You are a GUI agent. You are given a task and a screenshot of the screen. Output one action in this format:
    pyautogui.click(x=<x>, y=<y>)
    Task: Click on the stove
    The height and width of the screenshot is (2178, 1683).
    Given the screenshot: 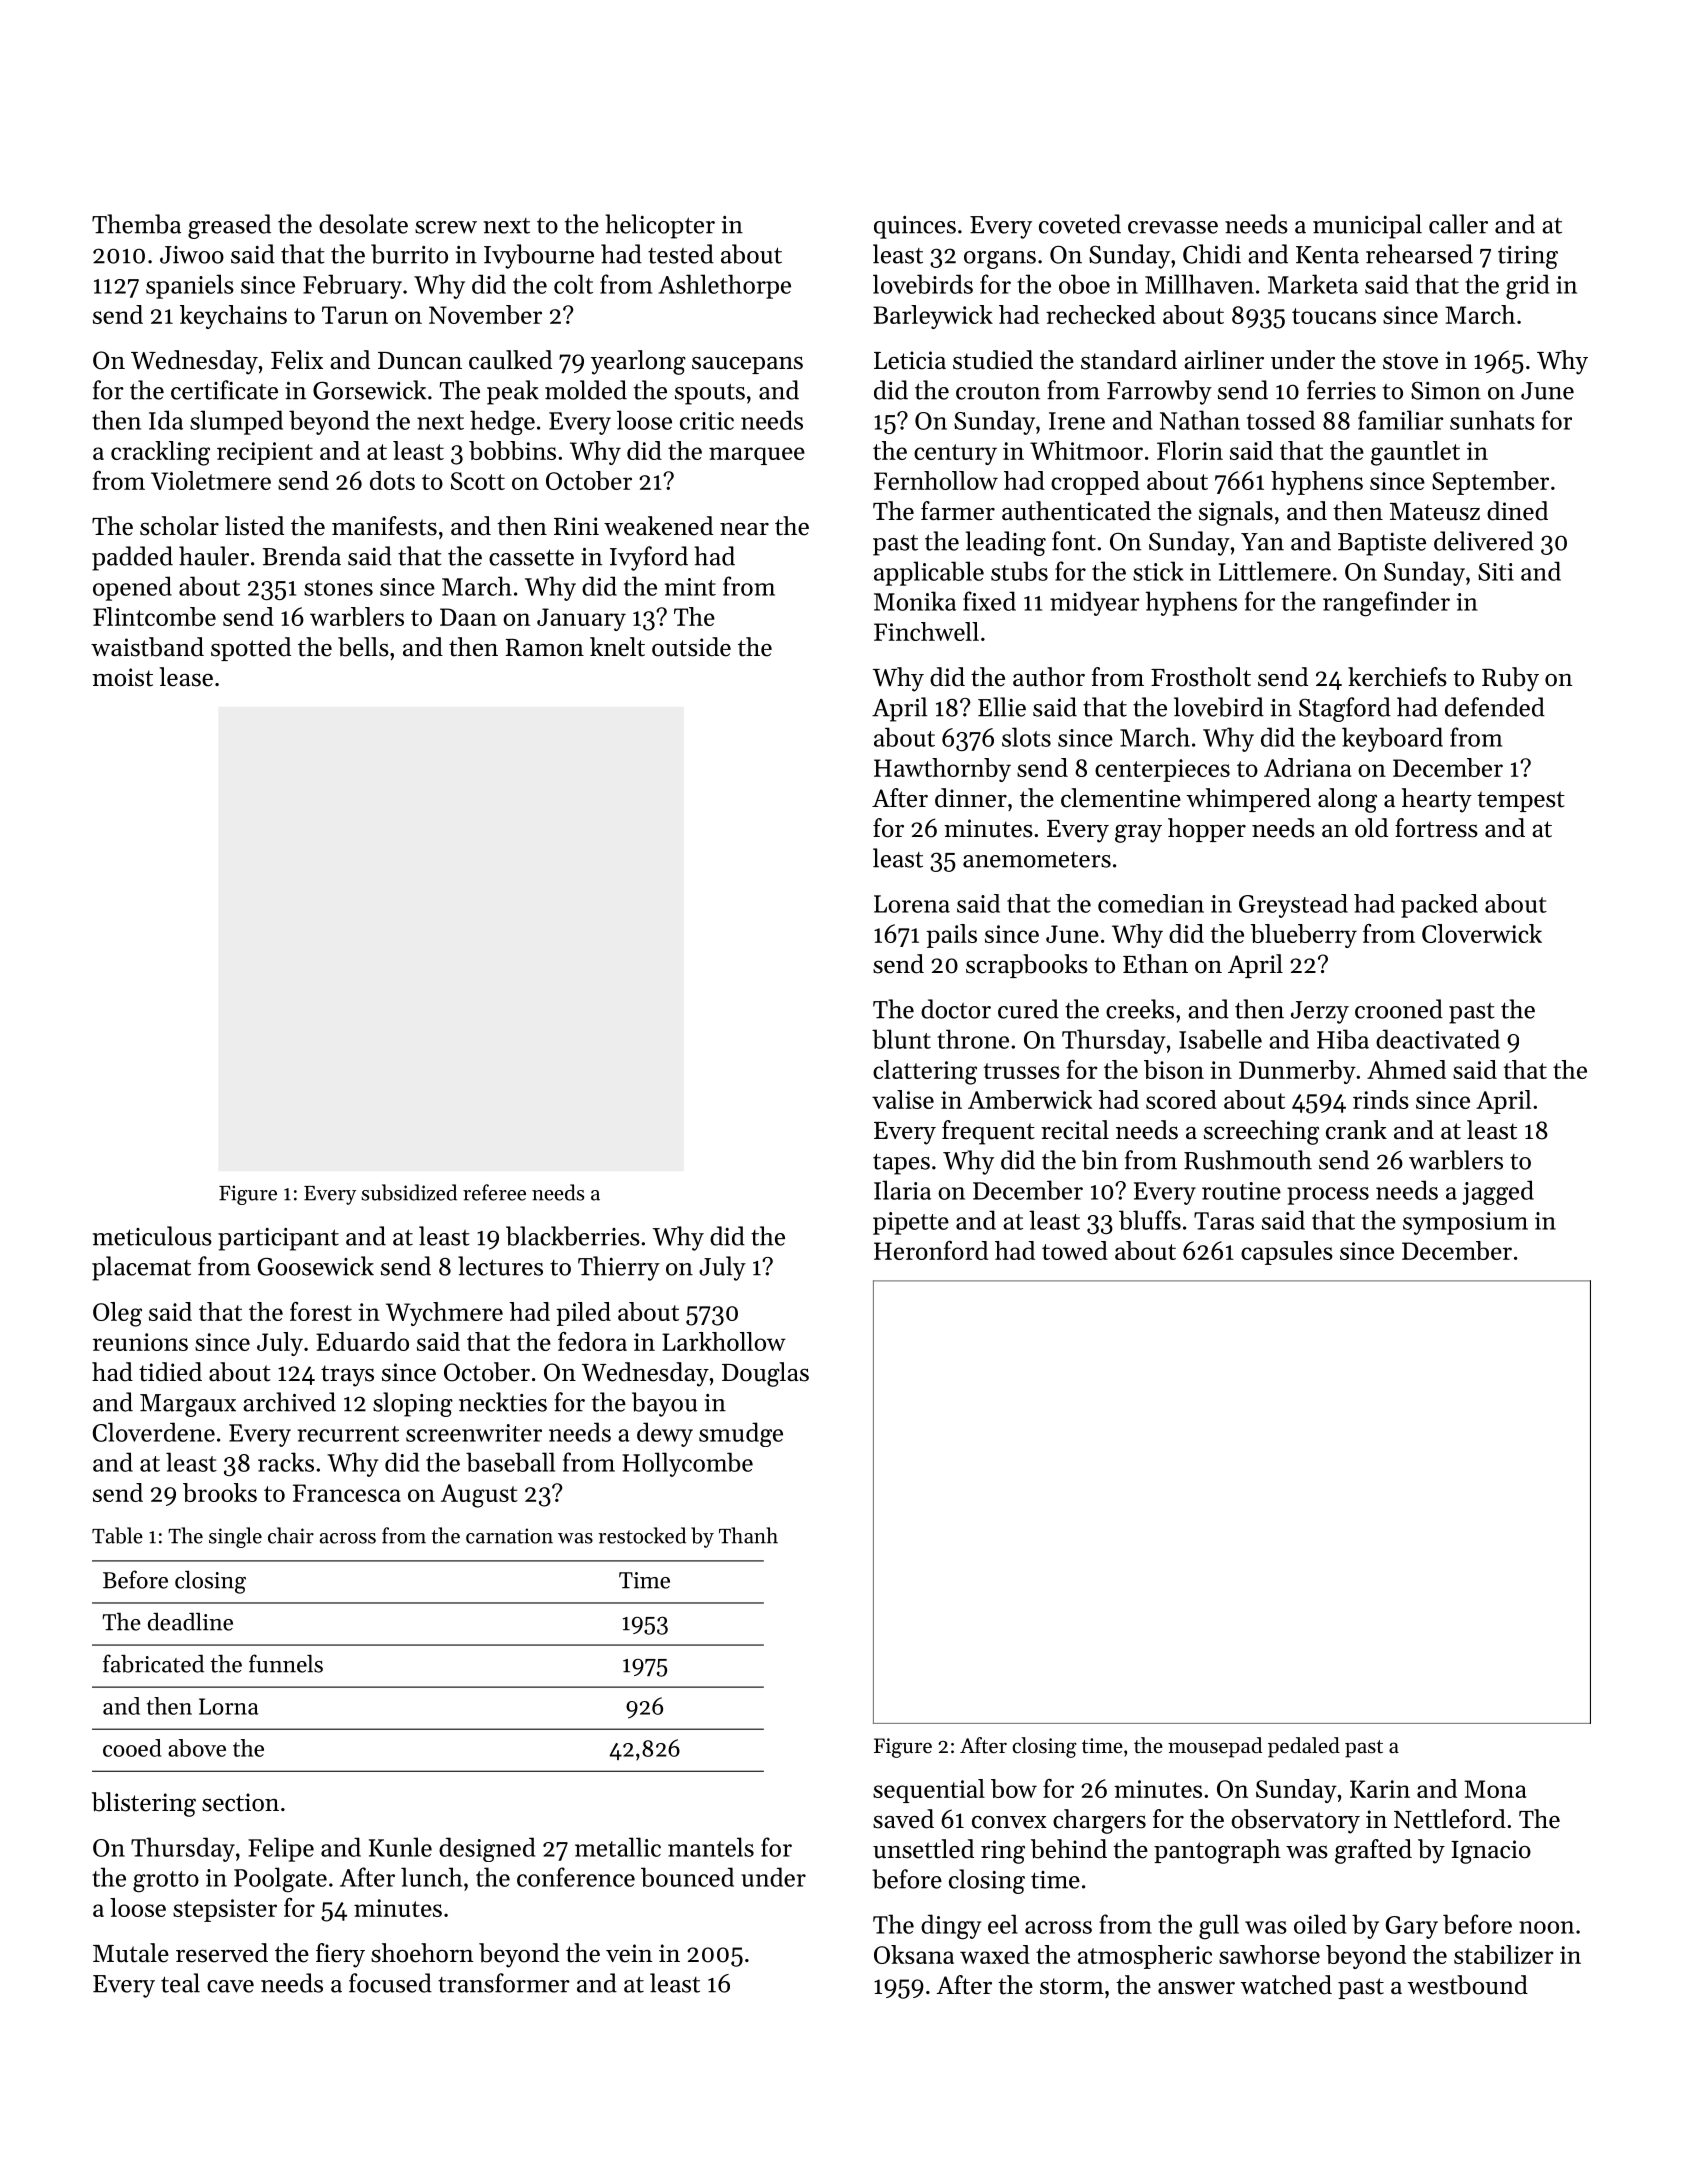 What is the action you would take?
    pyautogui.click(x=1410, y=361)
